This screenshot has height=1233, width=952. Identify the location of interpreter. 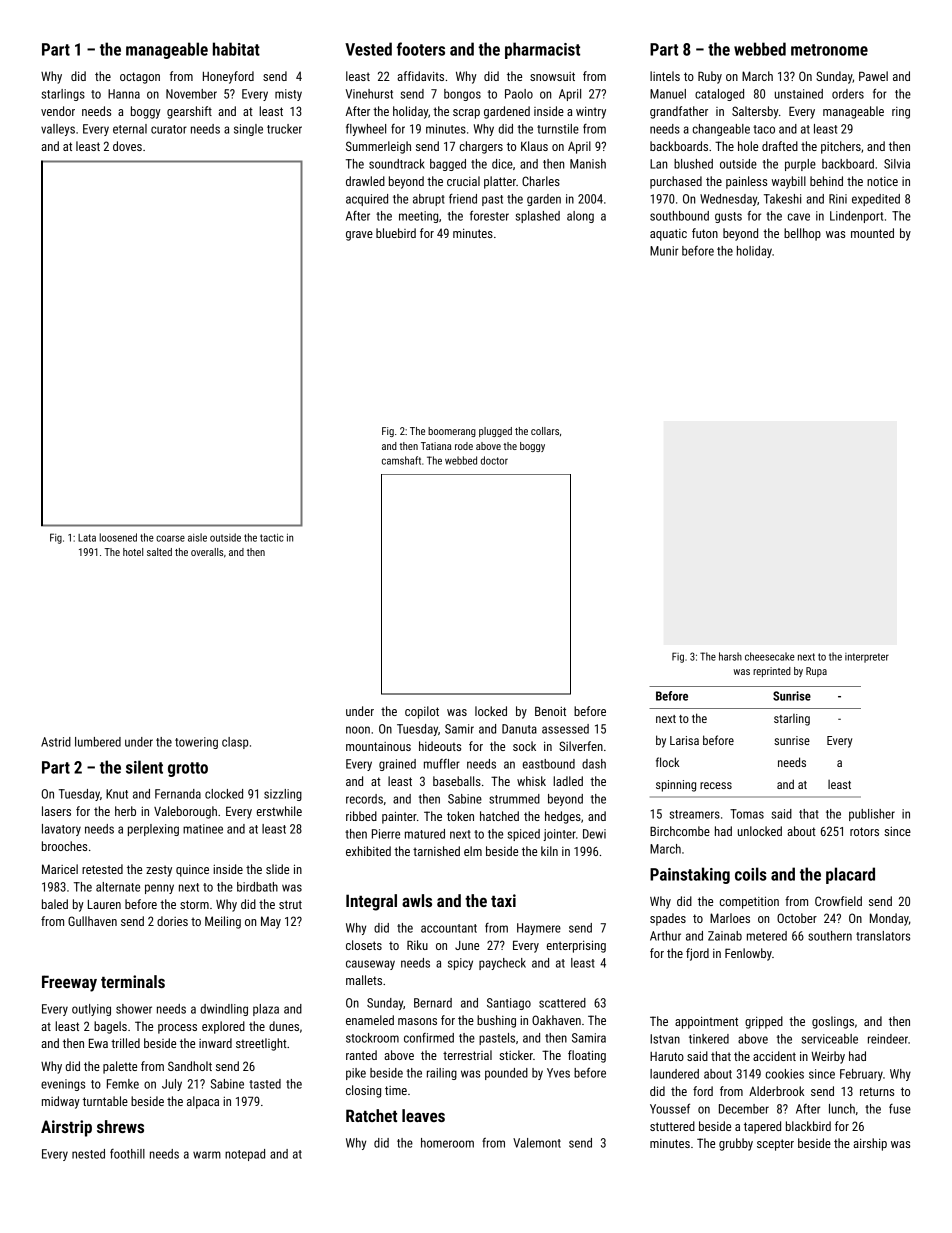
(867, 658).
